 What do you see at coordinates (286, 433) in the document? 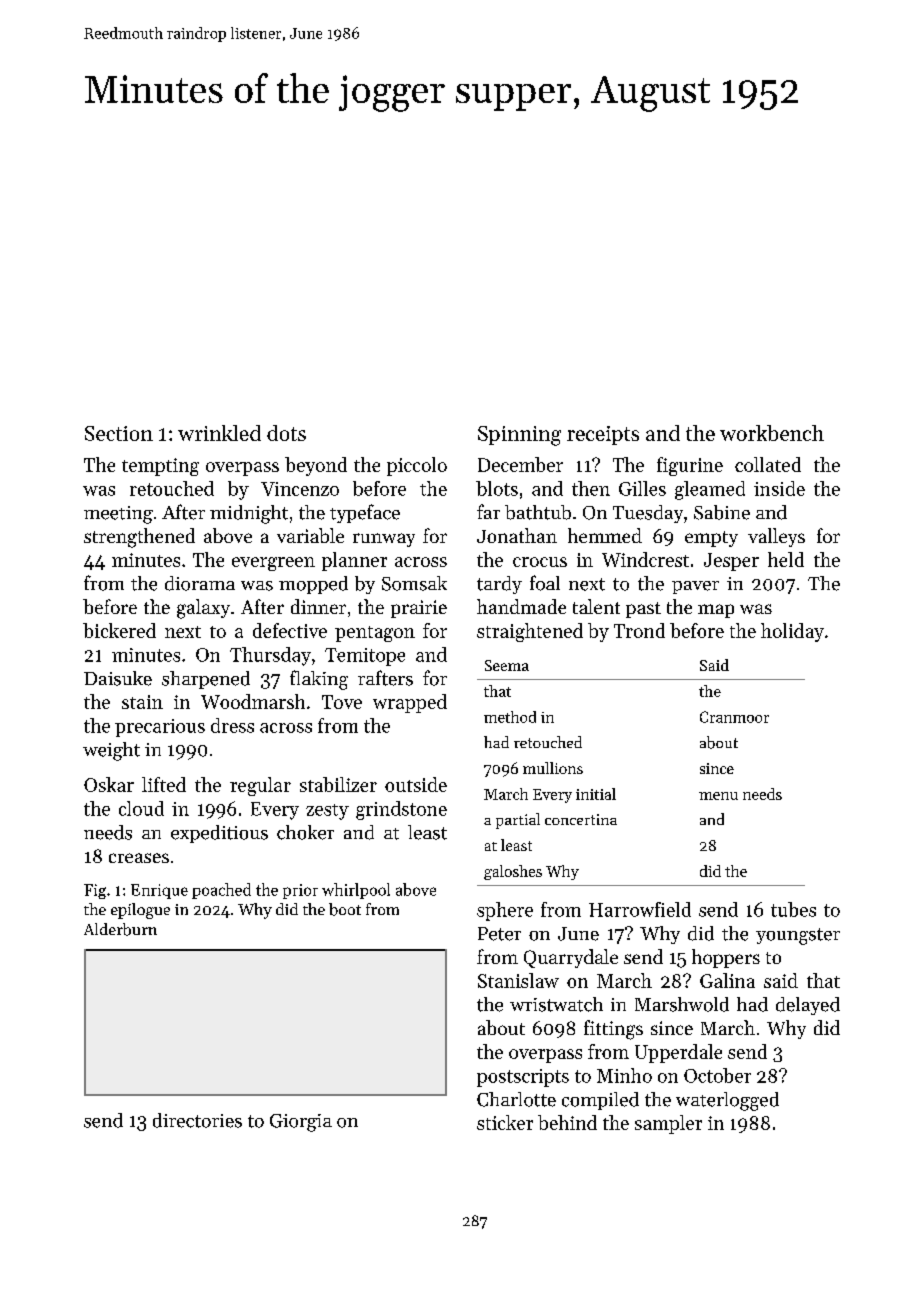
I see `dots` at bounding box center [286, 433].
